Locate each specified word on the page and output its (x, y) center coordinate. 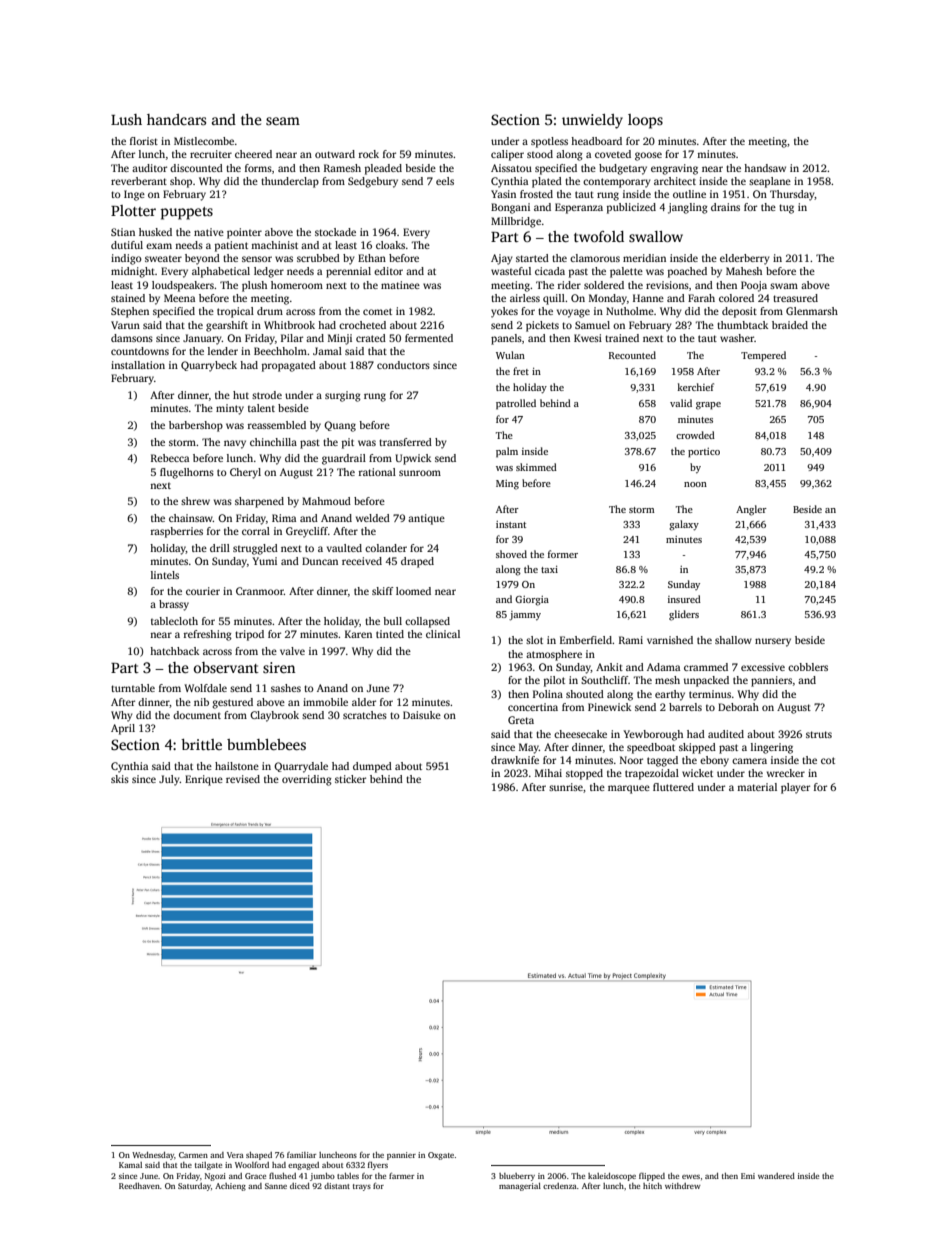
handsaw (765, 168)
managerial (520, 1187)
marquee (629, 789)
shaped (259, 1156)
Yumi (264, 561)
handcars (176, 119)
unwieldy (592, 121)
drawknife (515, 760)
